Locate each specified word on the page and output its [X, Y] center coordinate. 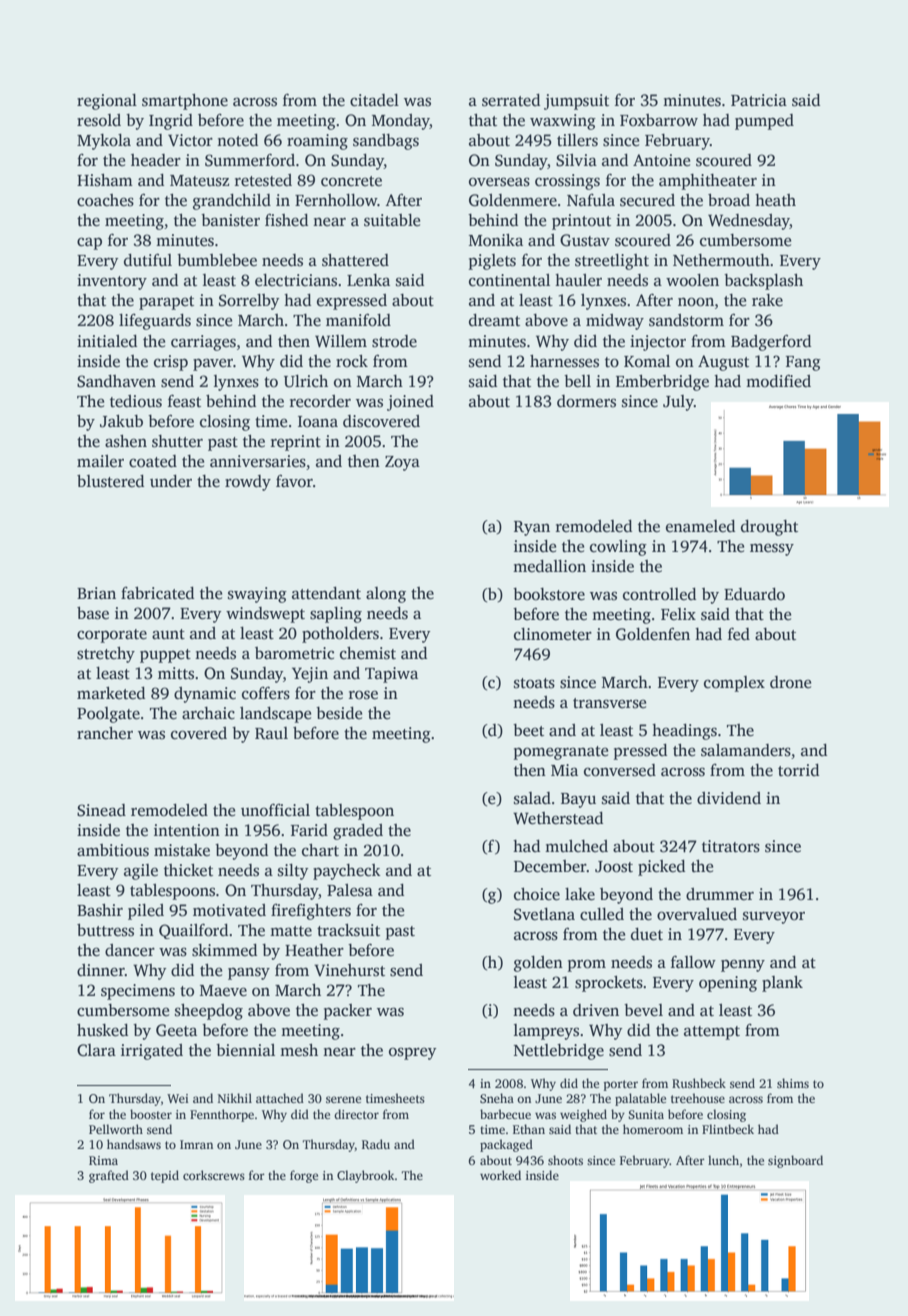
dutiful [148, 260]
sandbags [386, 142]
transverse [609, 703]
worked [500, 1175]
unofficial [275, 810]
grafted [109, 1176]
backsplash [763, 282]
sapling [336, 615]
